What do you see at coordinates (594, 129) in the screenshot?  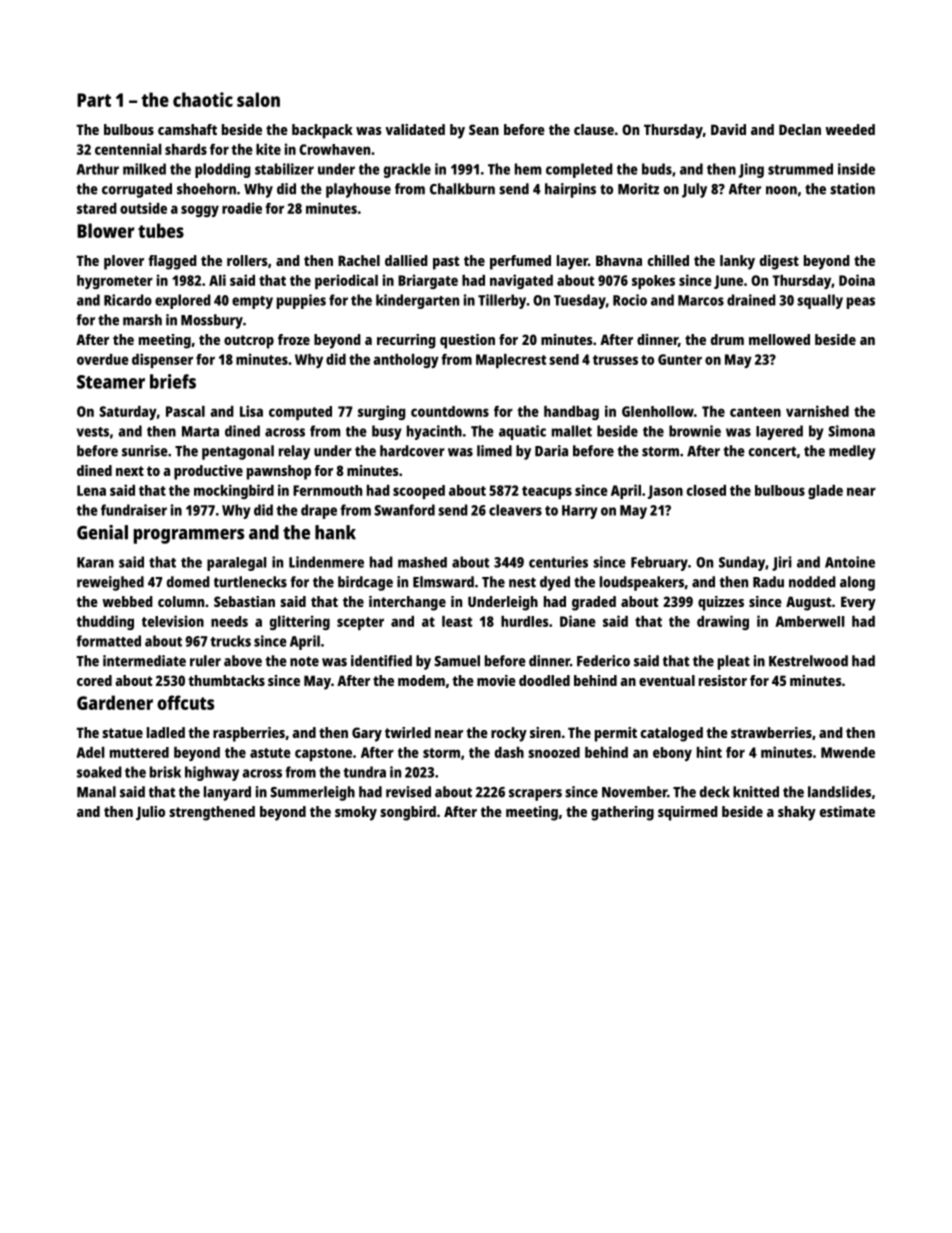 I see `clause` at bounding box center [594, 129].
